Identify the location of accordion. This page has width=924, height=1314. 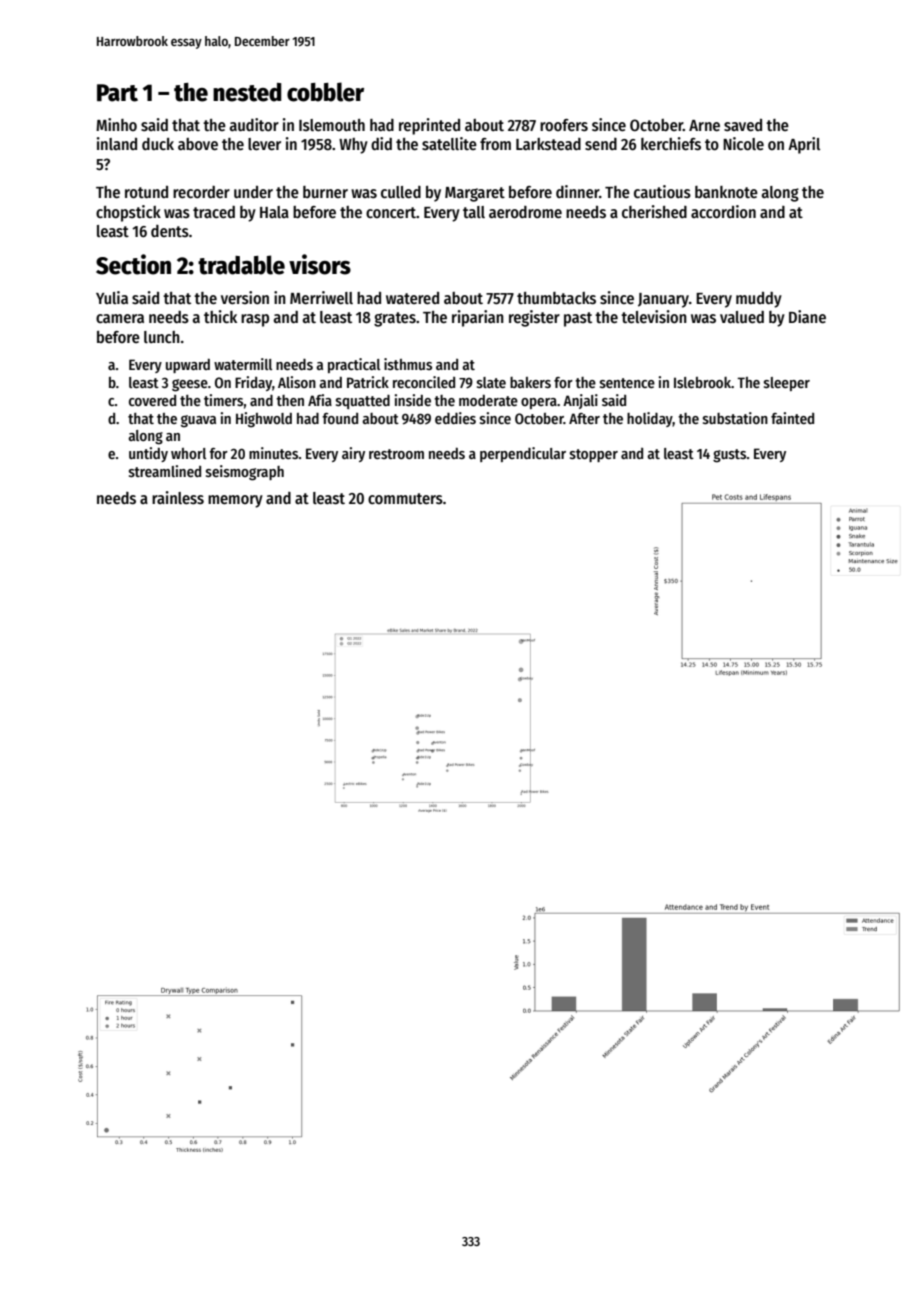
(723, 211).
